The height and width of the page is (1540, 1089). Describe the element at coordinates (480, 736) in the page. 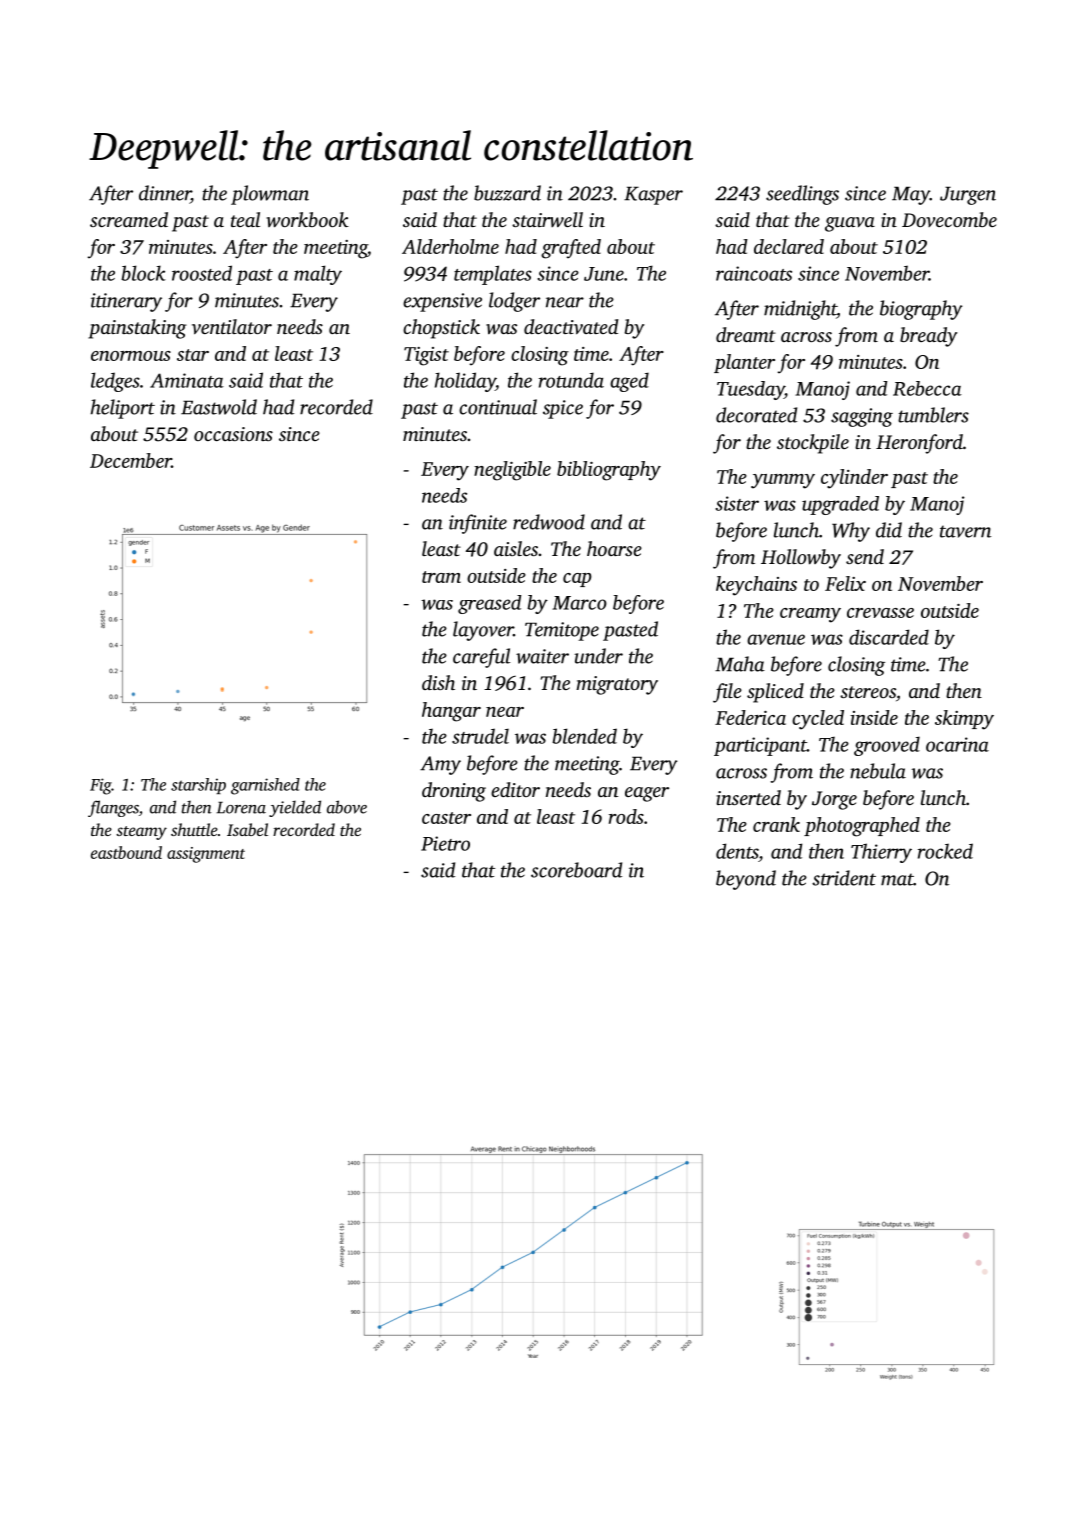

I see `strudel` at that location.
